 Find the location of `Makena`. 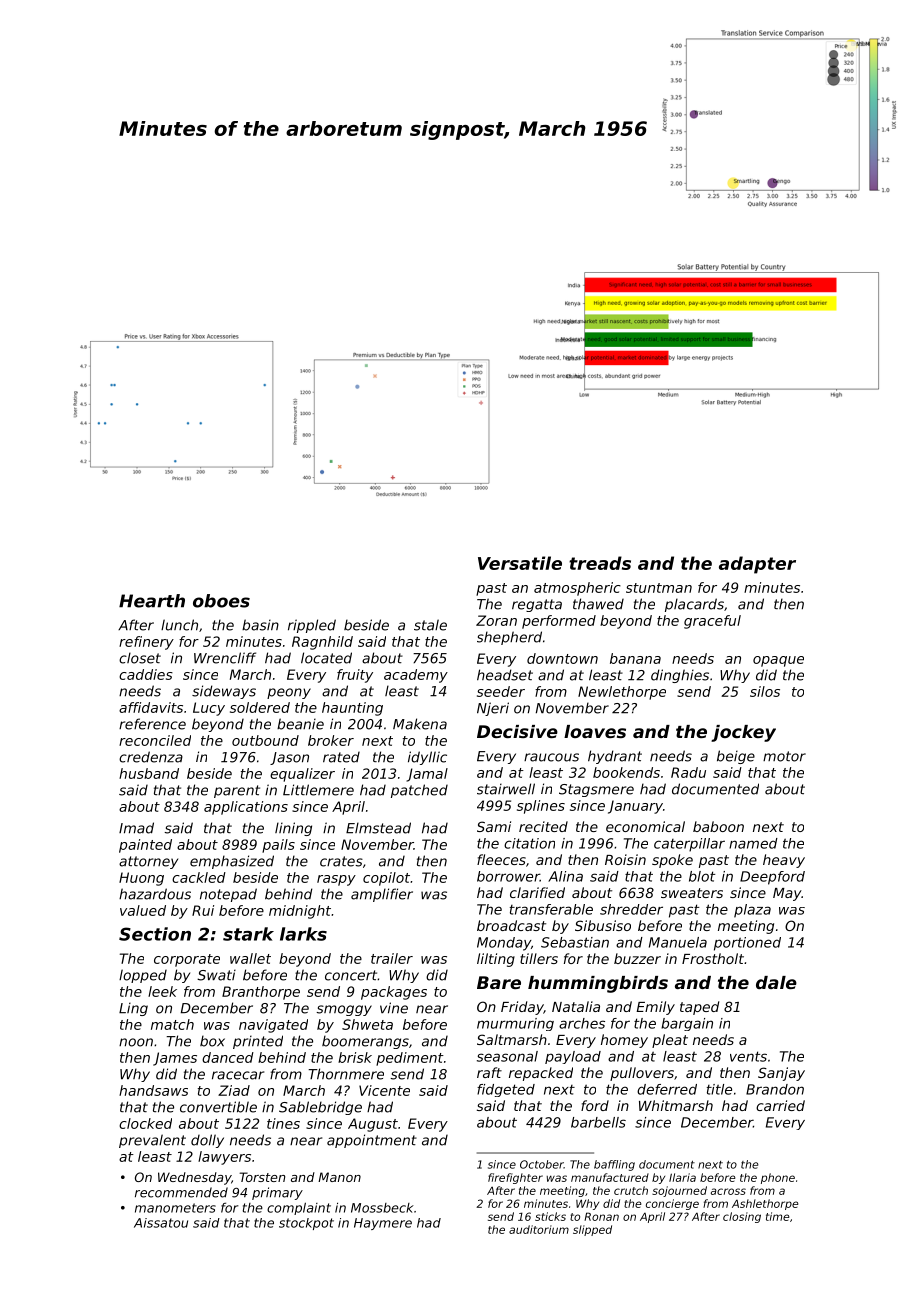

Makena is located at coordinates (420, 724).
